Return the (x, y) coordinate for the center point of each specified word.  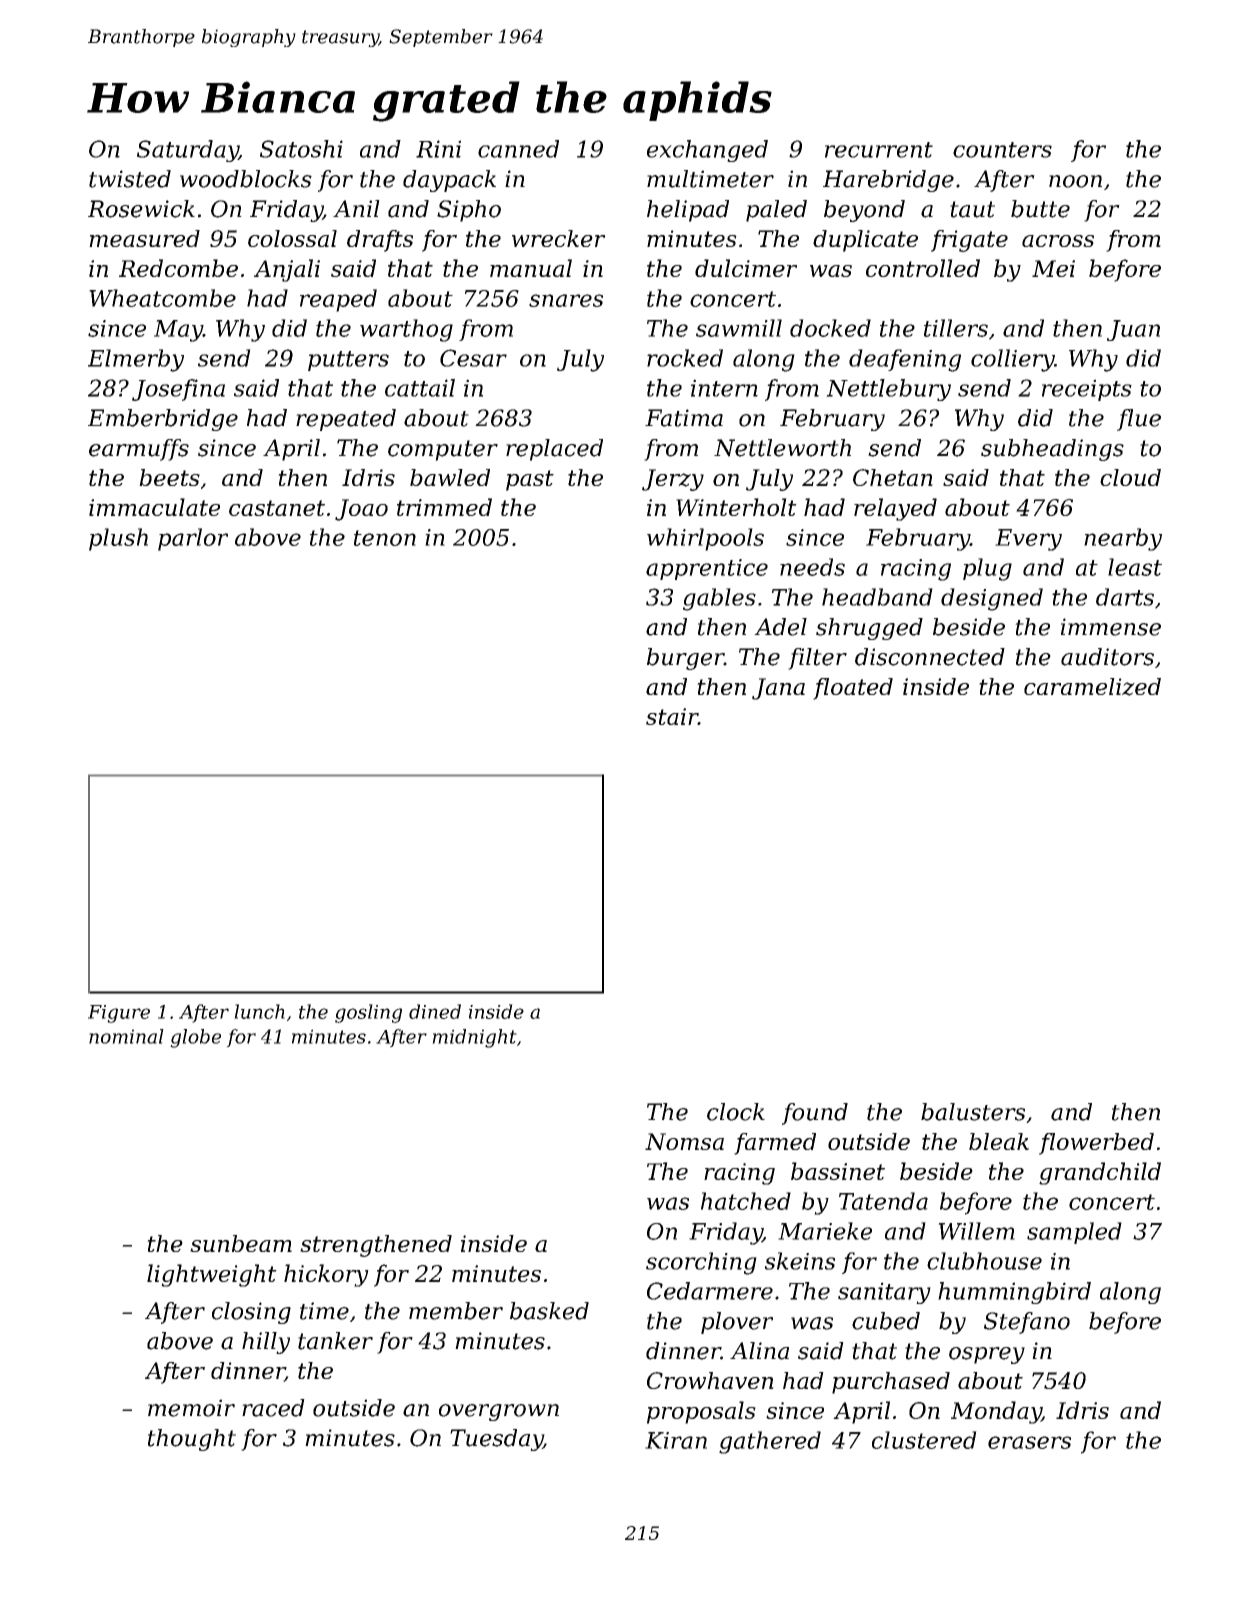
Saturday (188, 151)
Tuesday (496, 1440)
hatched (746, 1201)
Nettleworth (782, 448)
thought (192, 1440)
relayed (895, 509)
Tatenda (883, 1201)
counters (1002, 150)
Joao (361, 510)
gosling (368, 1013)
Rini (438, 149)
